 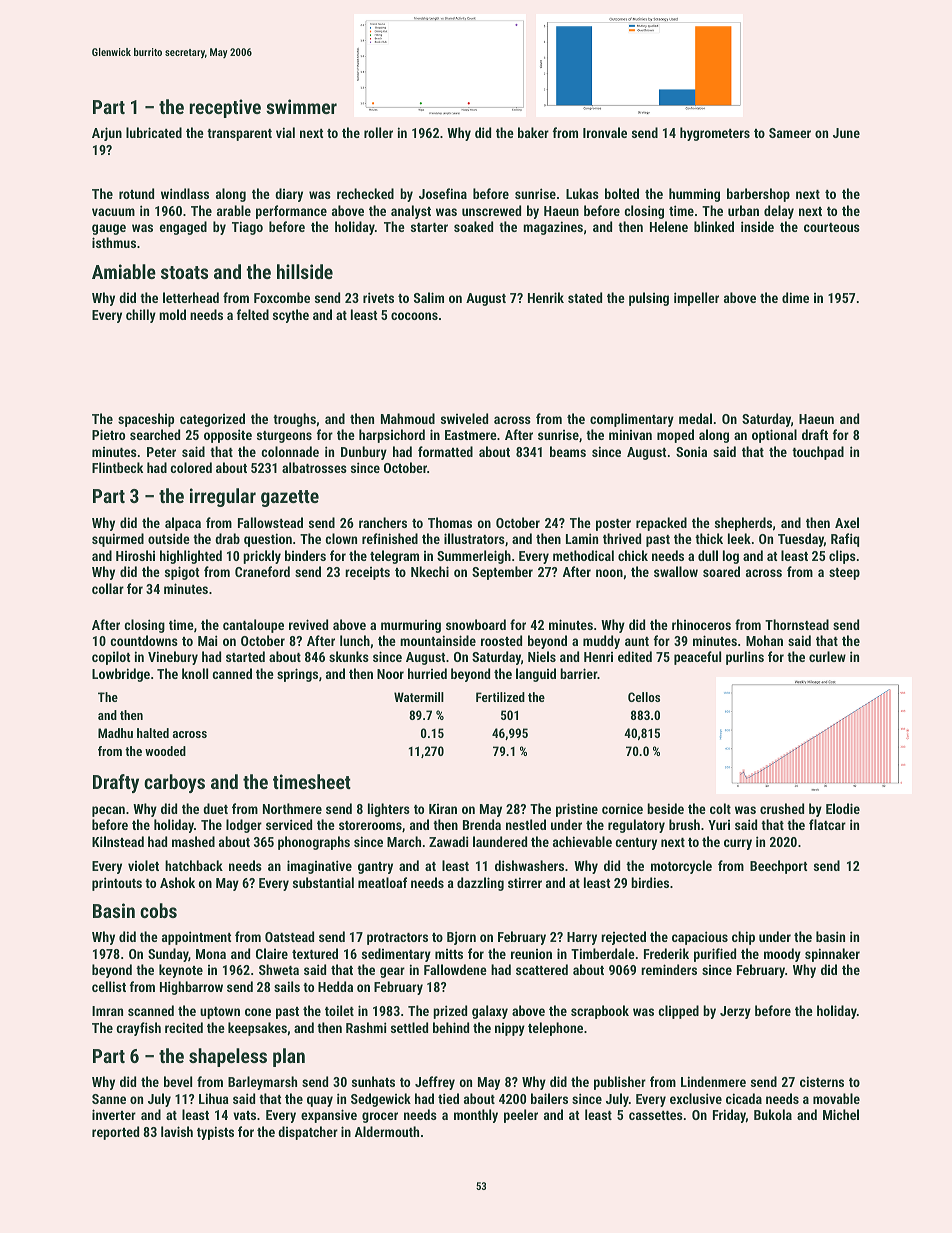 What do you see at coordinates (443, 809) in the screenshot?
I see `Kiran` at bounding box center [443, 809].
